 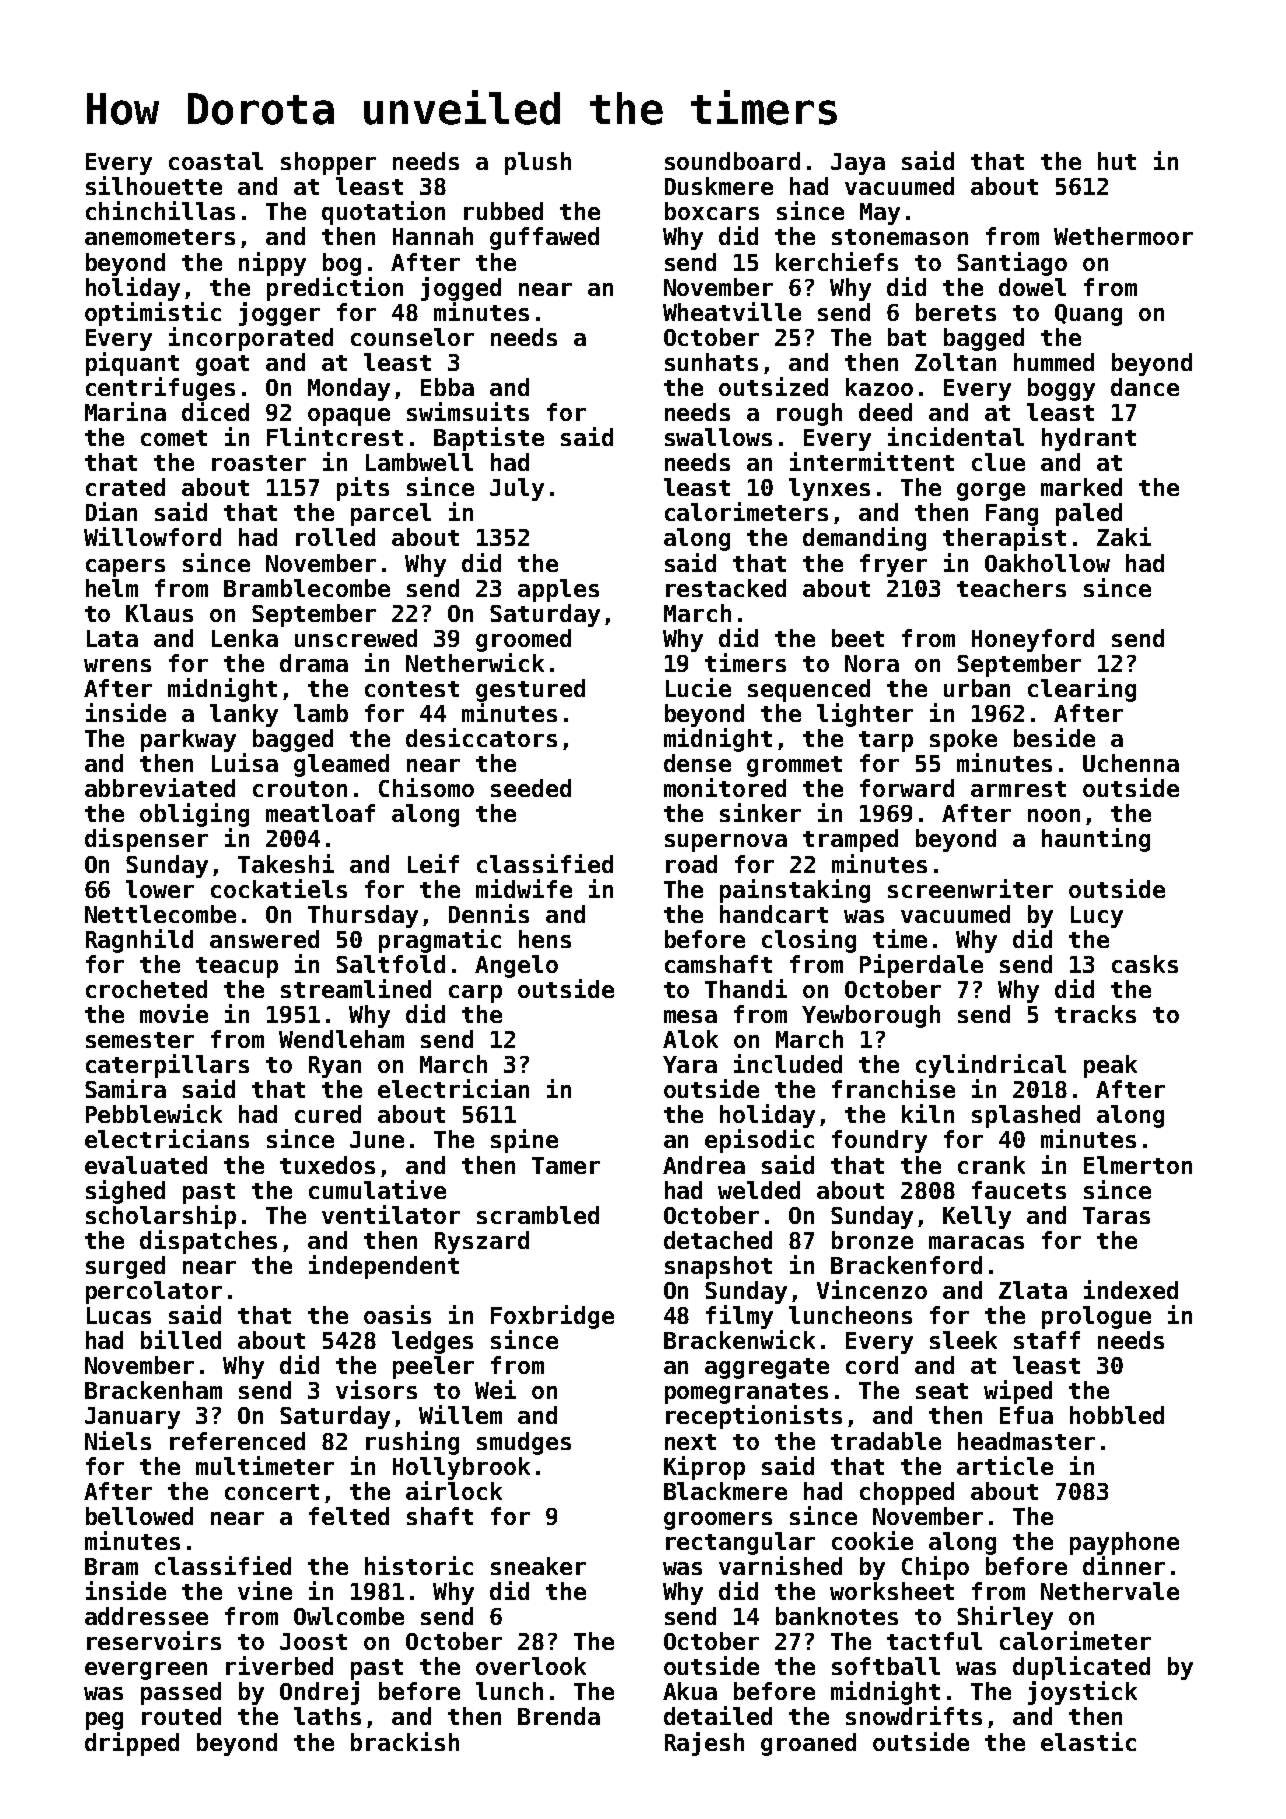 I want to click on prologue, so click(x=1096, y=1317).
